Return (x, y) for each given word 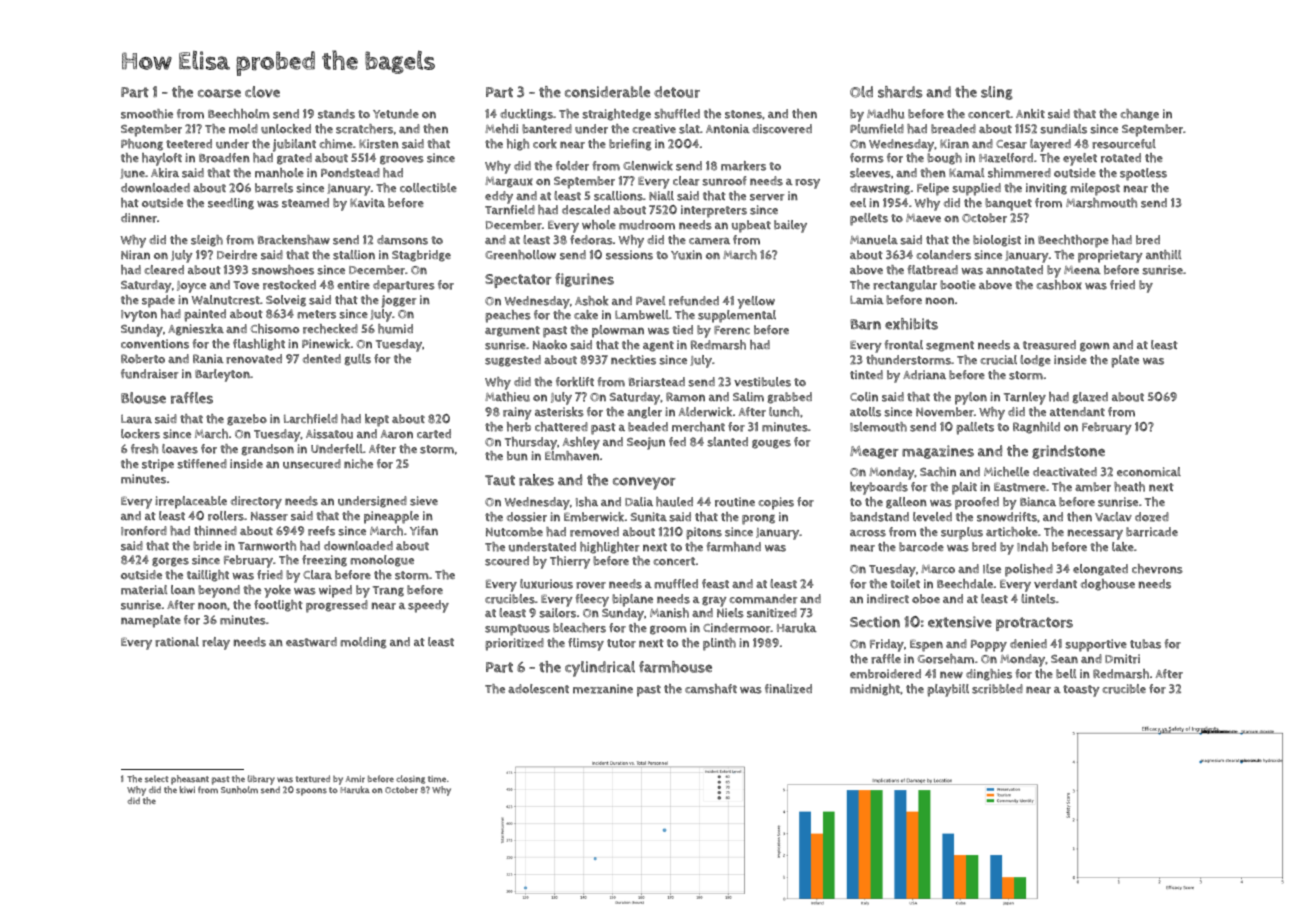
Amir (355, 779)
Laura (136, 419)
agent (658, 346)
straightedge (616, 115)
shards (900, 92)
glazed (1090, 398)
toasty (1081, 691)
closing (410, 779)
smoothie (147, 114)
